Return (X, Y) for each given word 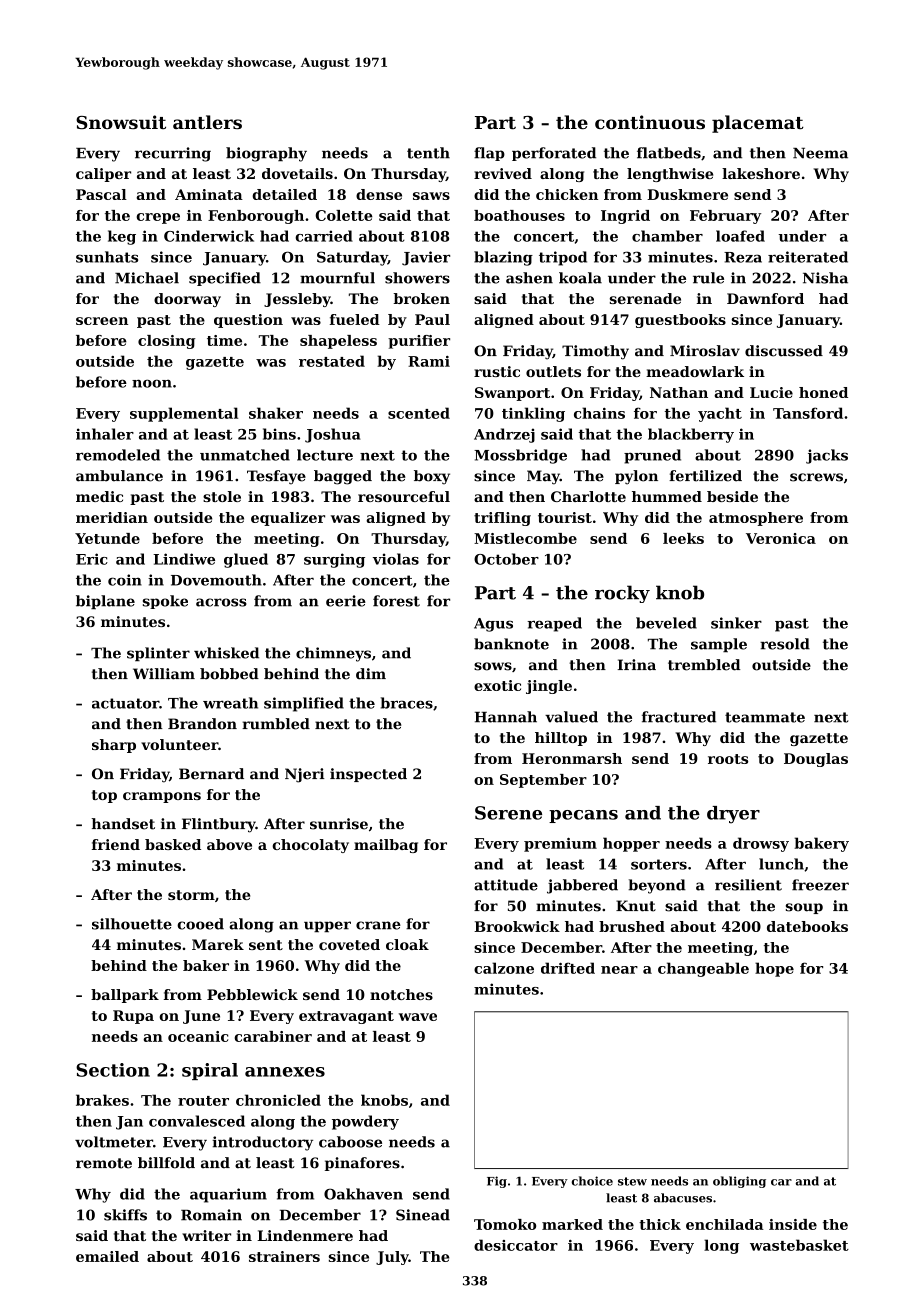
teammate (765, 717)
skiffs (125, 1215)
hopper (631, 844)
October (506, 559)
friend (116, 844)
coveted (349, 944)
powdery (365, 1122)
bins (279, 434)
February (725, 217)
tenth (428, 153)
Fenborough (256, 217)
